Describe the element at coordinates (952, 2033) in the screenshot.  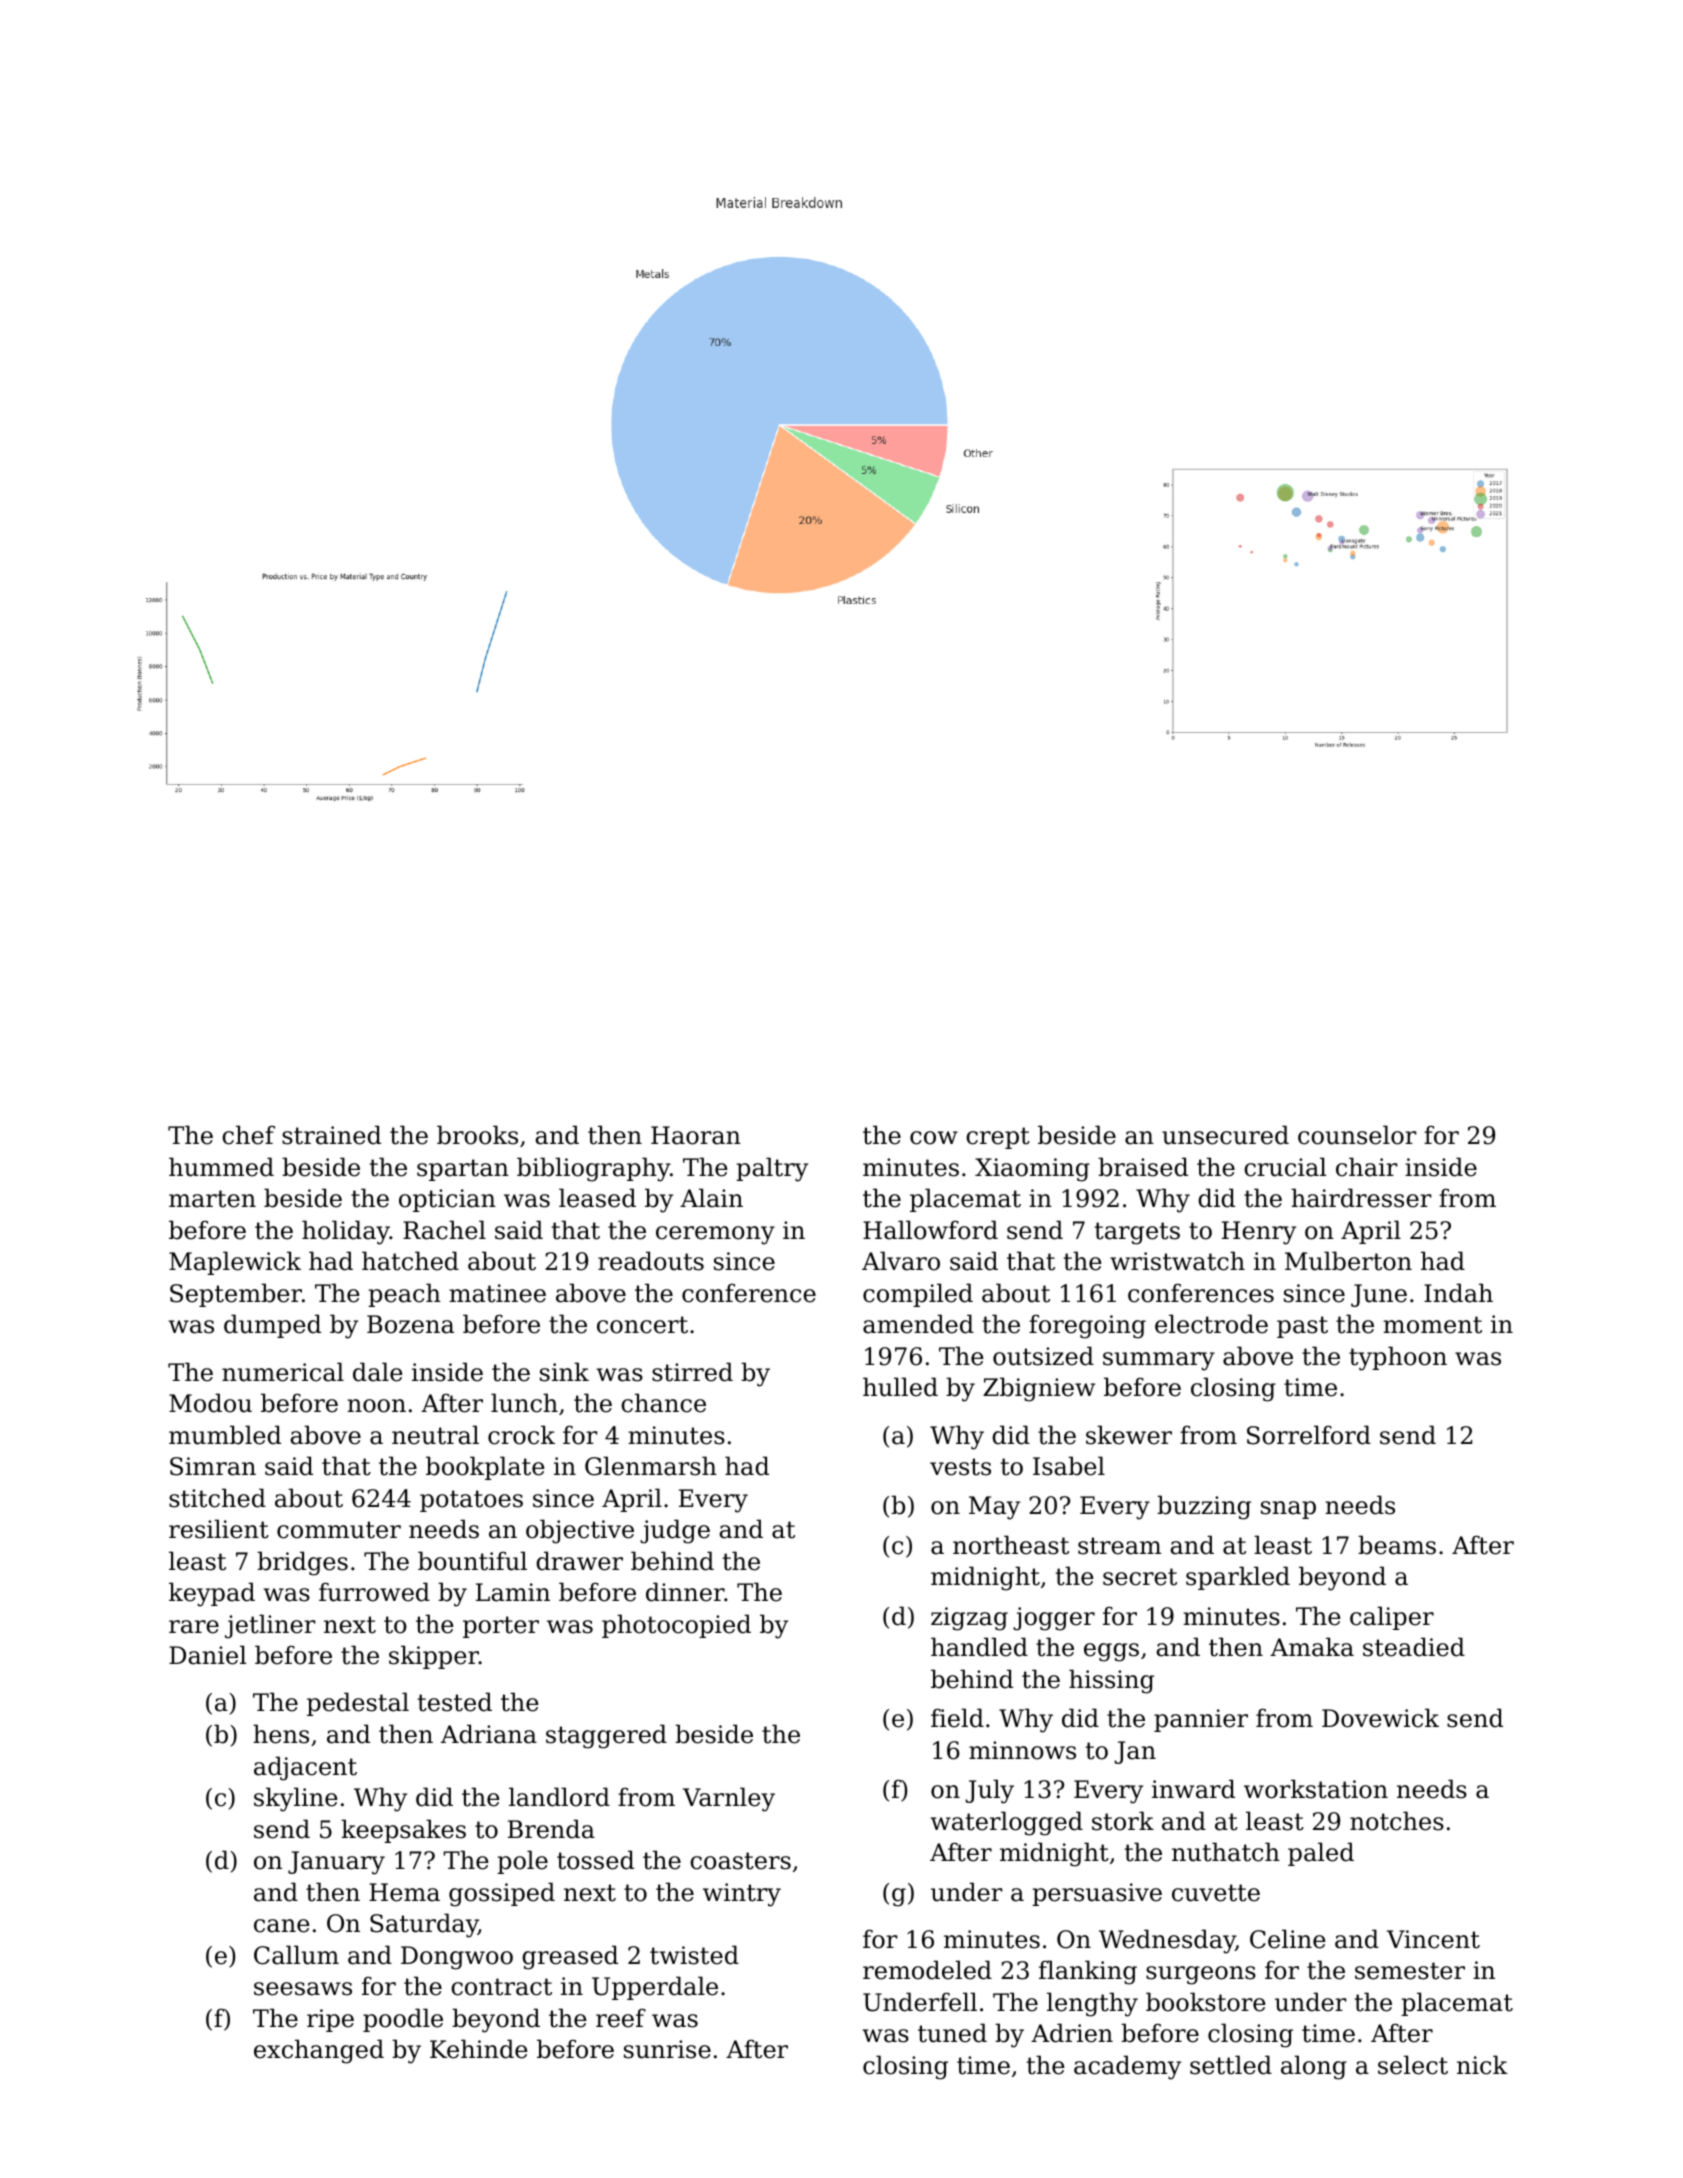
I see `tuned` at that location.
